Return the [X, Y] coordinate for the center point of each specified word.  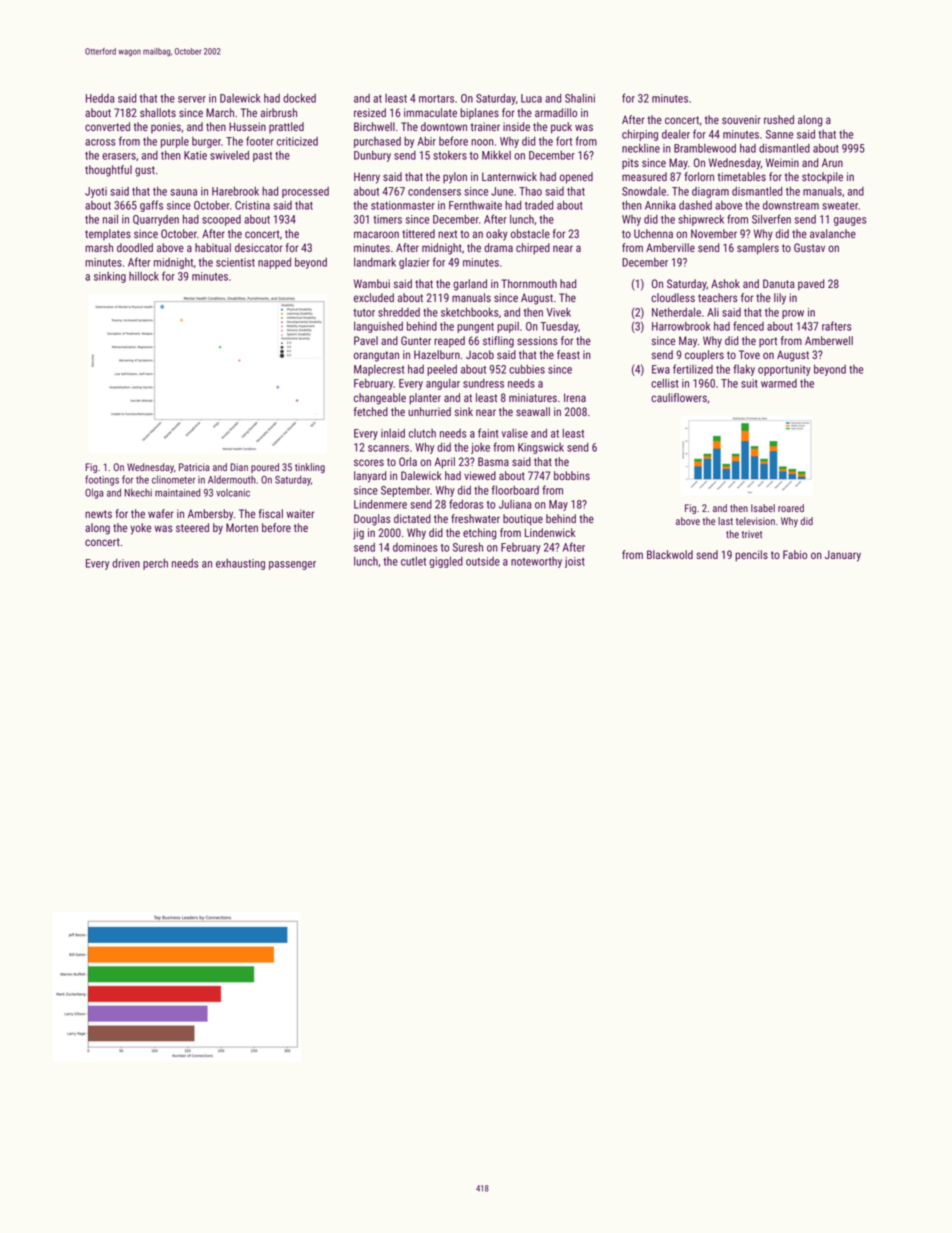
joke [480, 448]
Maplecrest [379, 370]
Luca [531, 98]
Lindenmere [380, 504]
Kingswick [541, 448]
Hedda [100, 98]
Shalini [580, 98]
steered [192, 527]
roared [791, 508]
